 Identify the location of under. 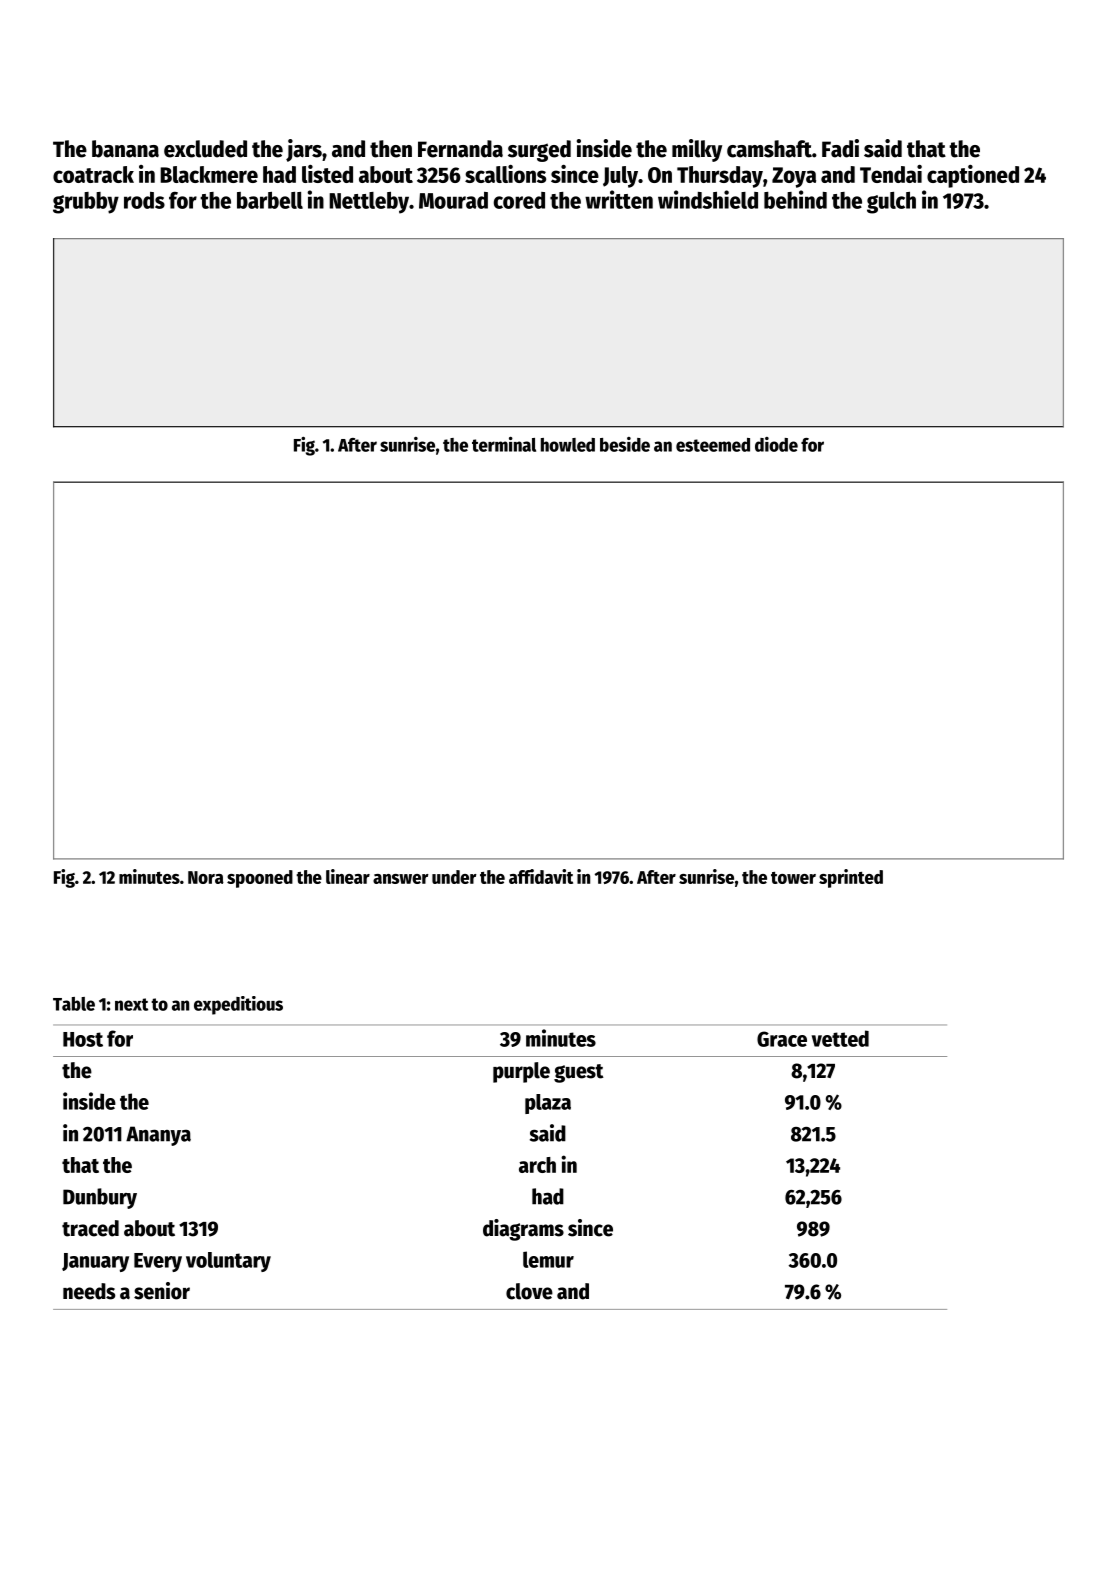
(454, 877).
